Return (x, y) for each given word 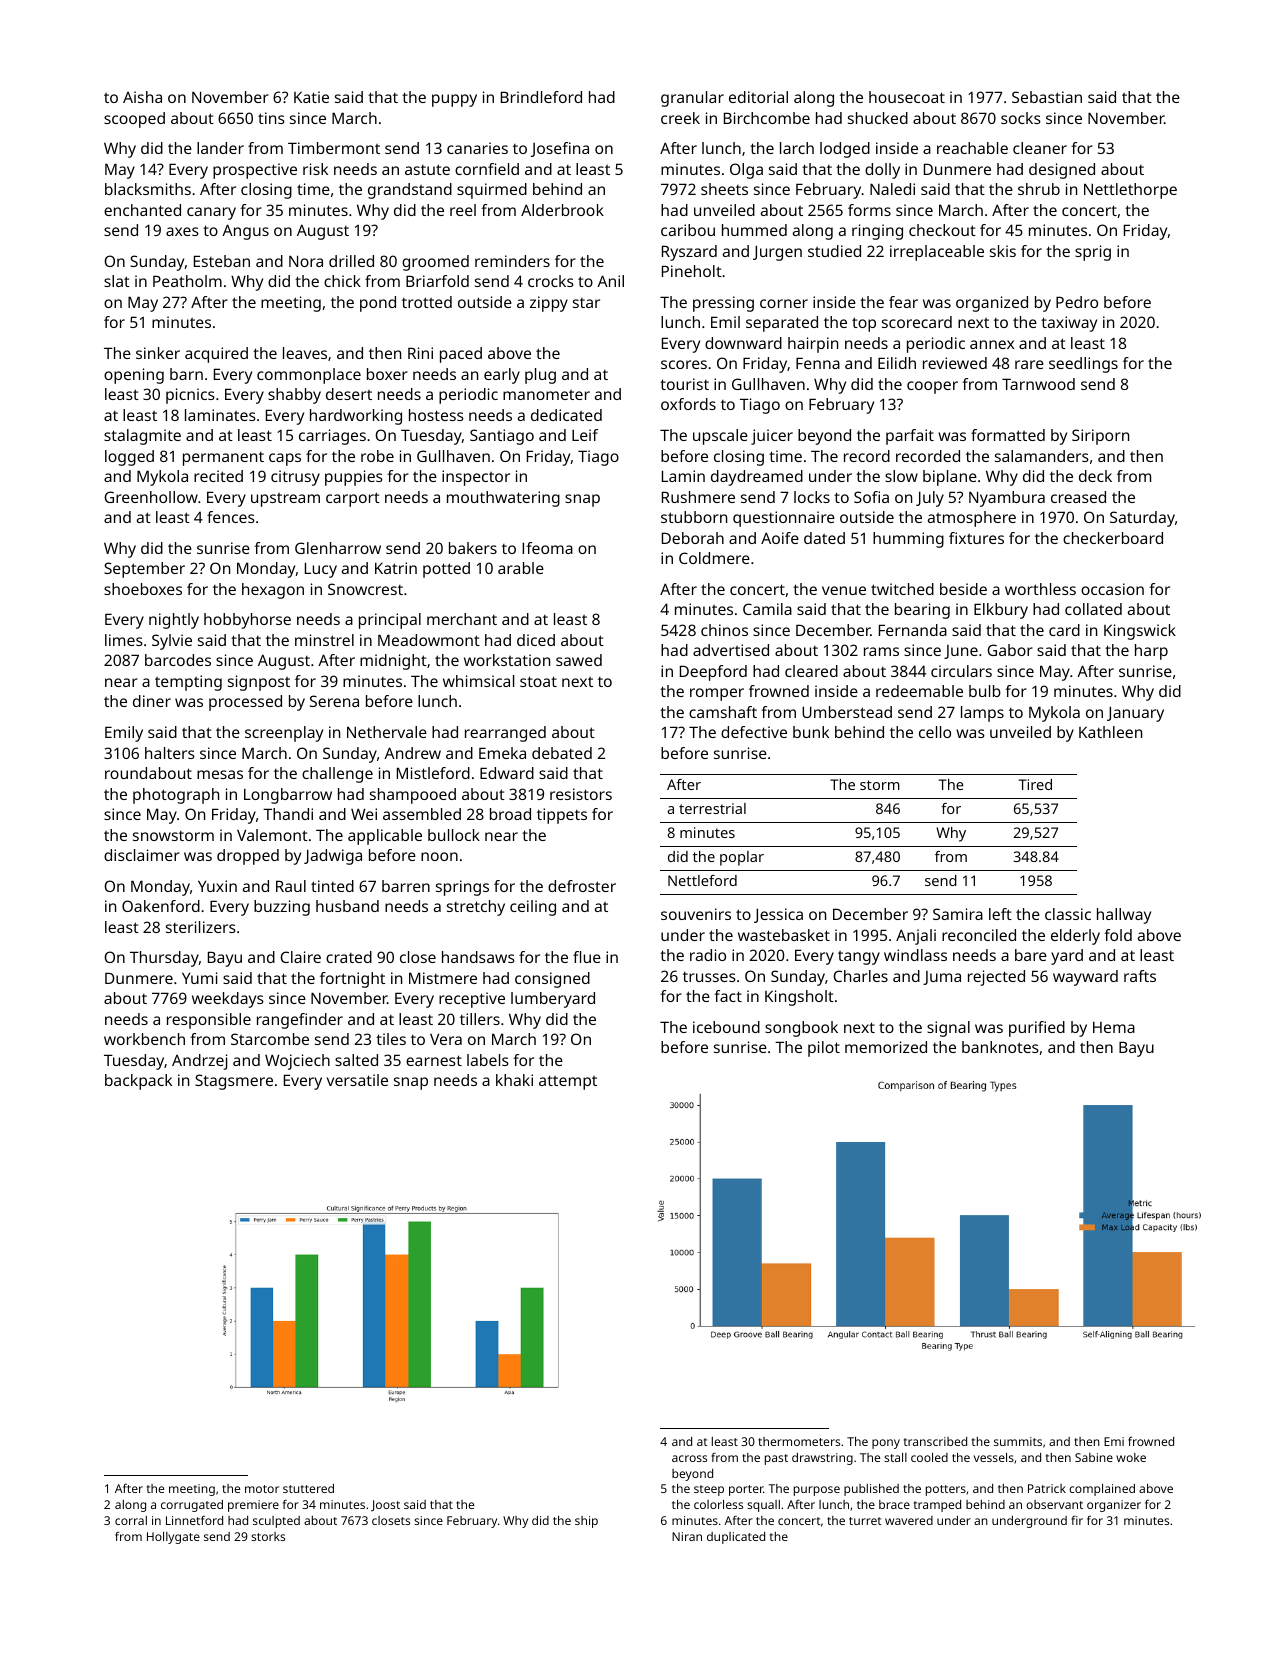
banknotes (1000, 1047)
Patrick (1047, 1488)
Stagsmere (234, 1082)
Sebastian (1047, 97)
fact (728, 996)
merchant (462, 619)
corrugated (192, 1506)
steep (709, 1490)
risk (315, 169)
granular (692, 99)
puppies (354, 478)
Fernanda (913, 630)
